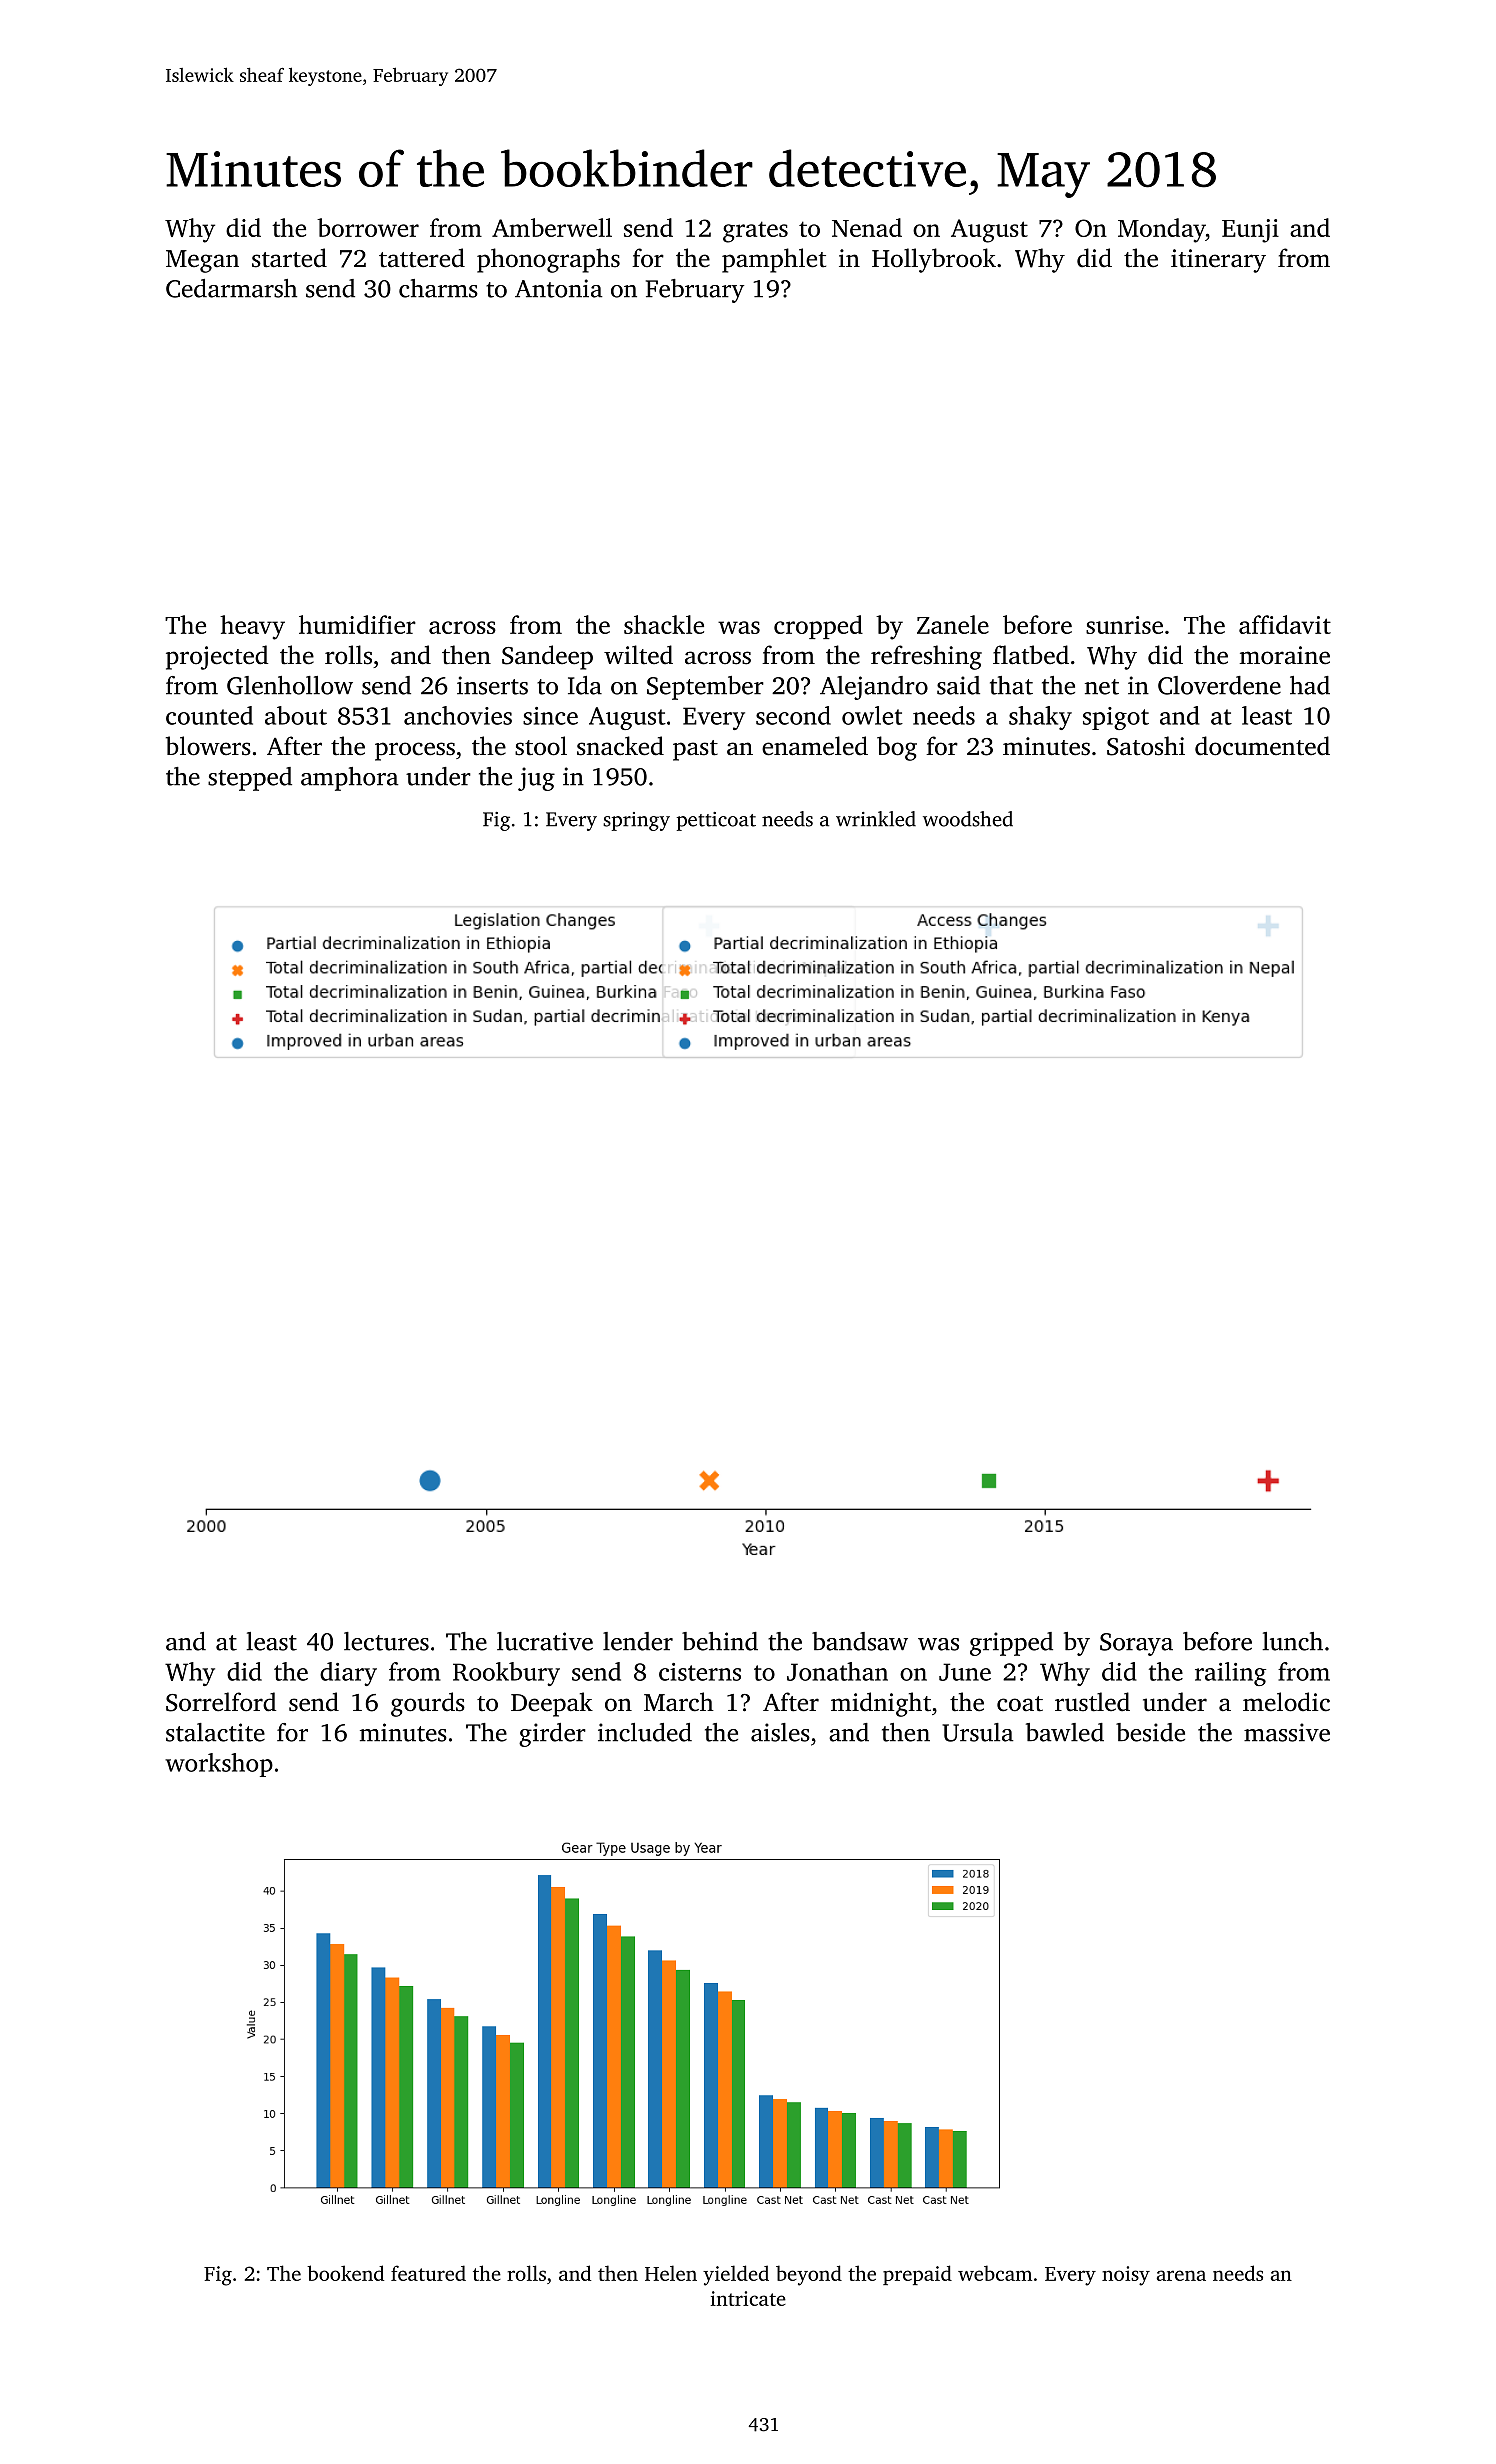 The width and height of the screenshot is (1496, 2464). What do you see at coordinates (345, 2273) in the screenshot?
I see `bookend` at bounding box center [345, 2273].
